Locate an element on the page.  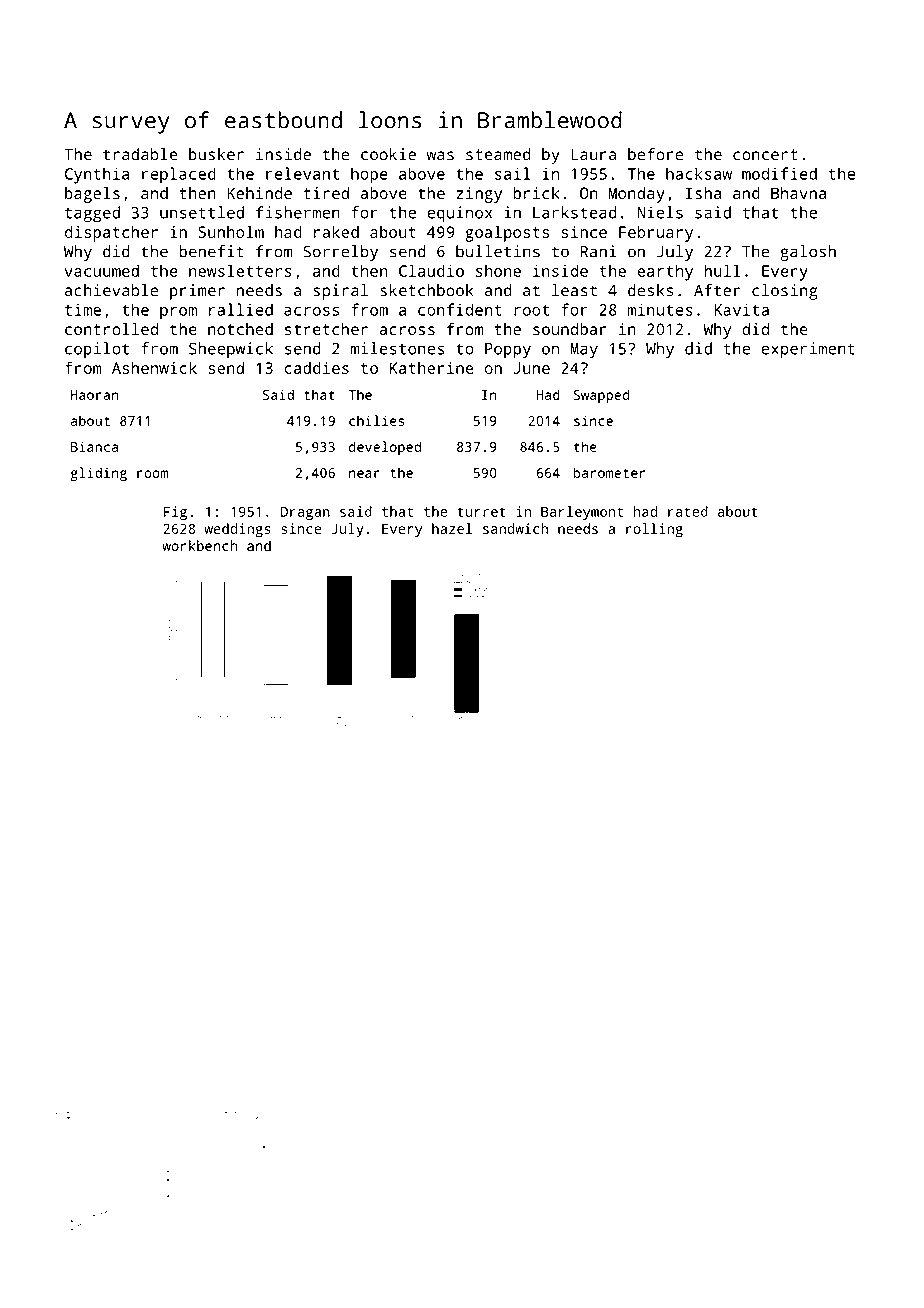
Swapped is located at coordinates (601, 396).
